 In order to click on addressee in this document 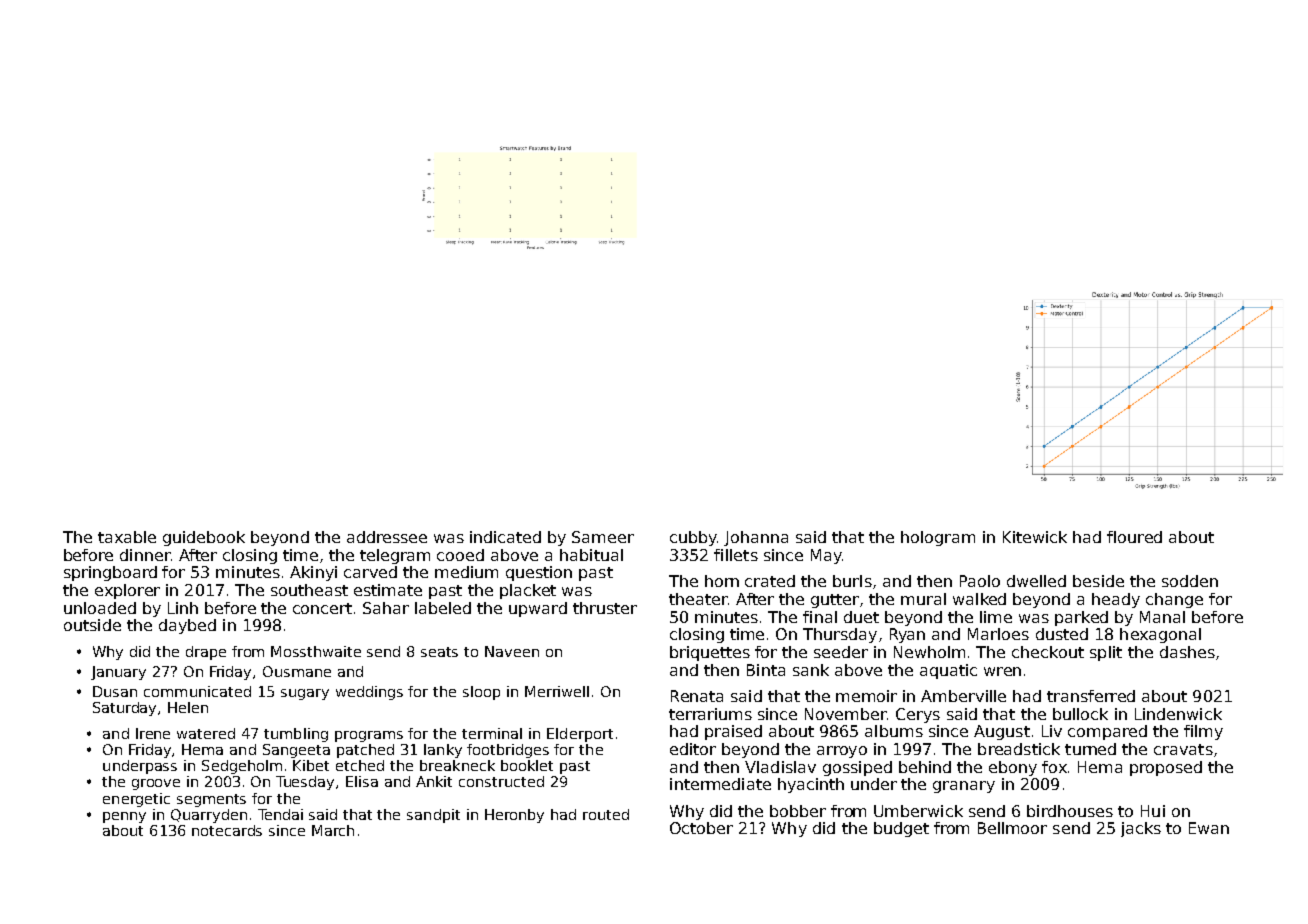, I will do `click(387, 537)`.
